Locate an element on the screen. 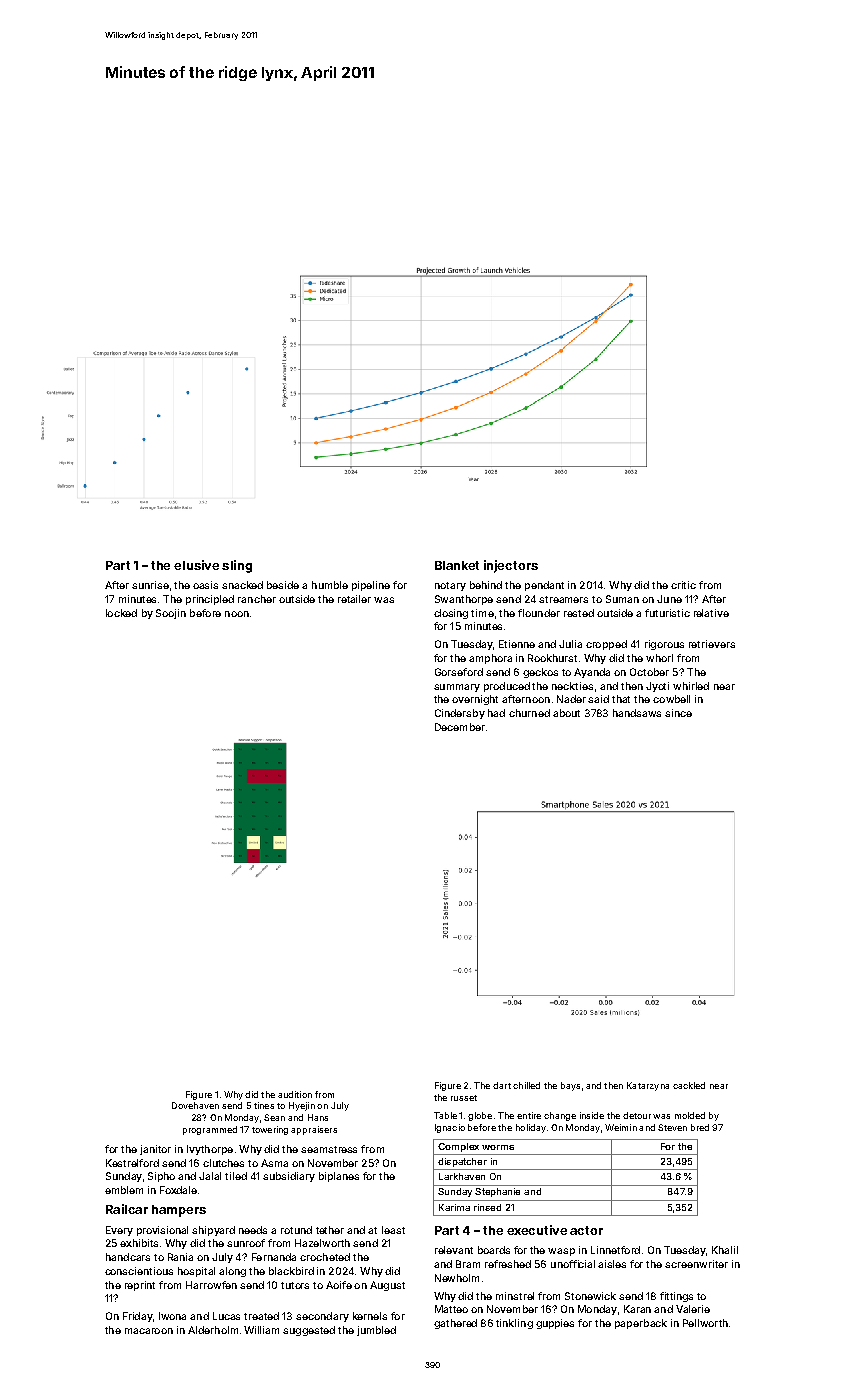 The width and height of the screenshot is (849, 1400). elusive is located at coordinates (196, 565).
